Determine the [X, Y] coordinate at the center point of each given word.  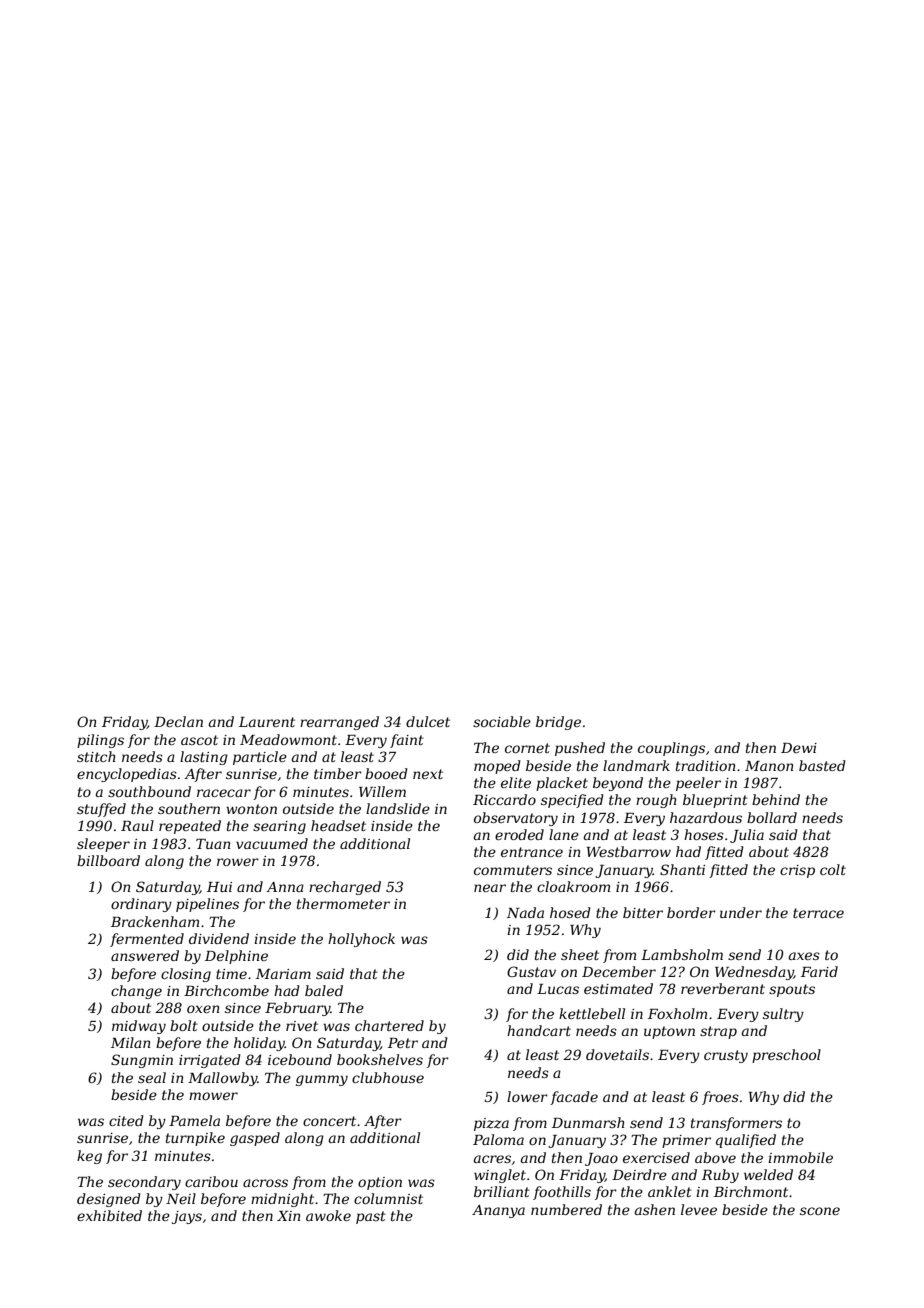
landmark [636, 765]
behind [776, 799]
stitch [96, 756]
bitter [643, 912]
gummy [322, 1080]
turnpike [195, 1139]
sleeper [103, 845]
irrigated [210, 1061]
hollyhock [361, 940]
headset [338, 825]
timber [338, 773]
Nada [525, 912]
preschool [786, 1056]
